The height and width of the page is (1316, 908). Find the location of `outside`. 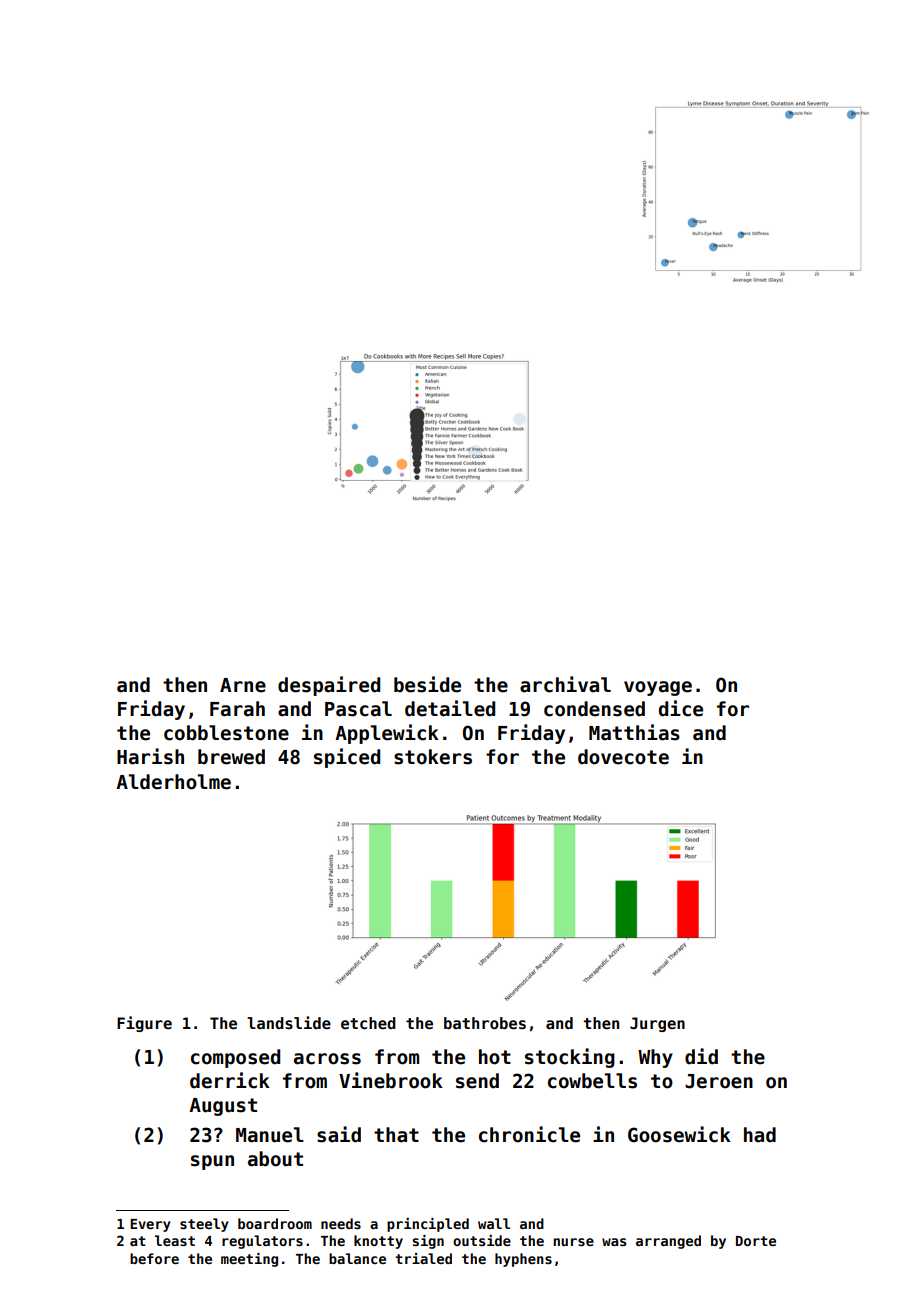

outside is located at coordinates (482, 1240).
